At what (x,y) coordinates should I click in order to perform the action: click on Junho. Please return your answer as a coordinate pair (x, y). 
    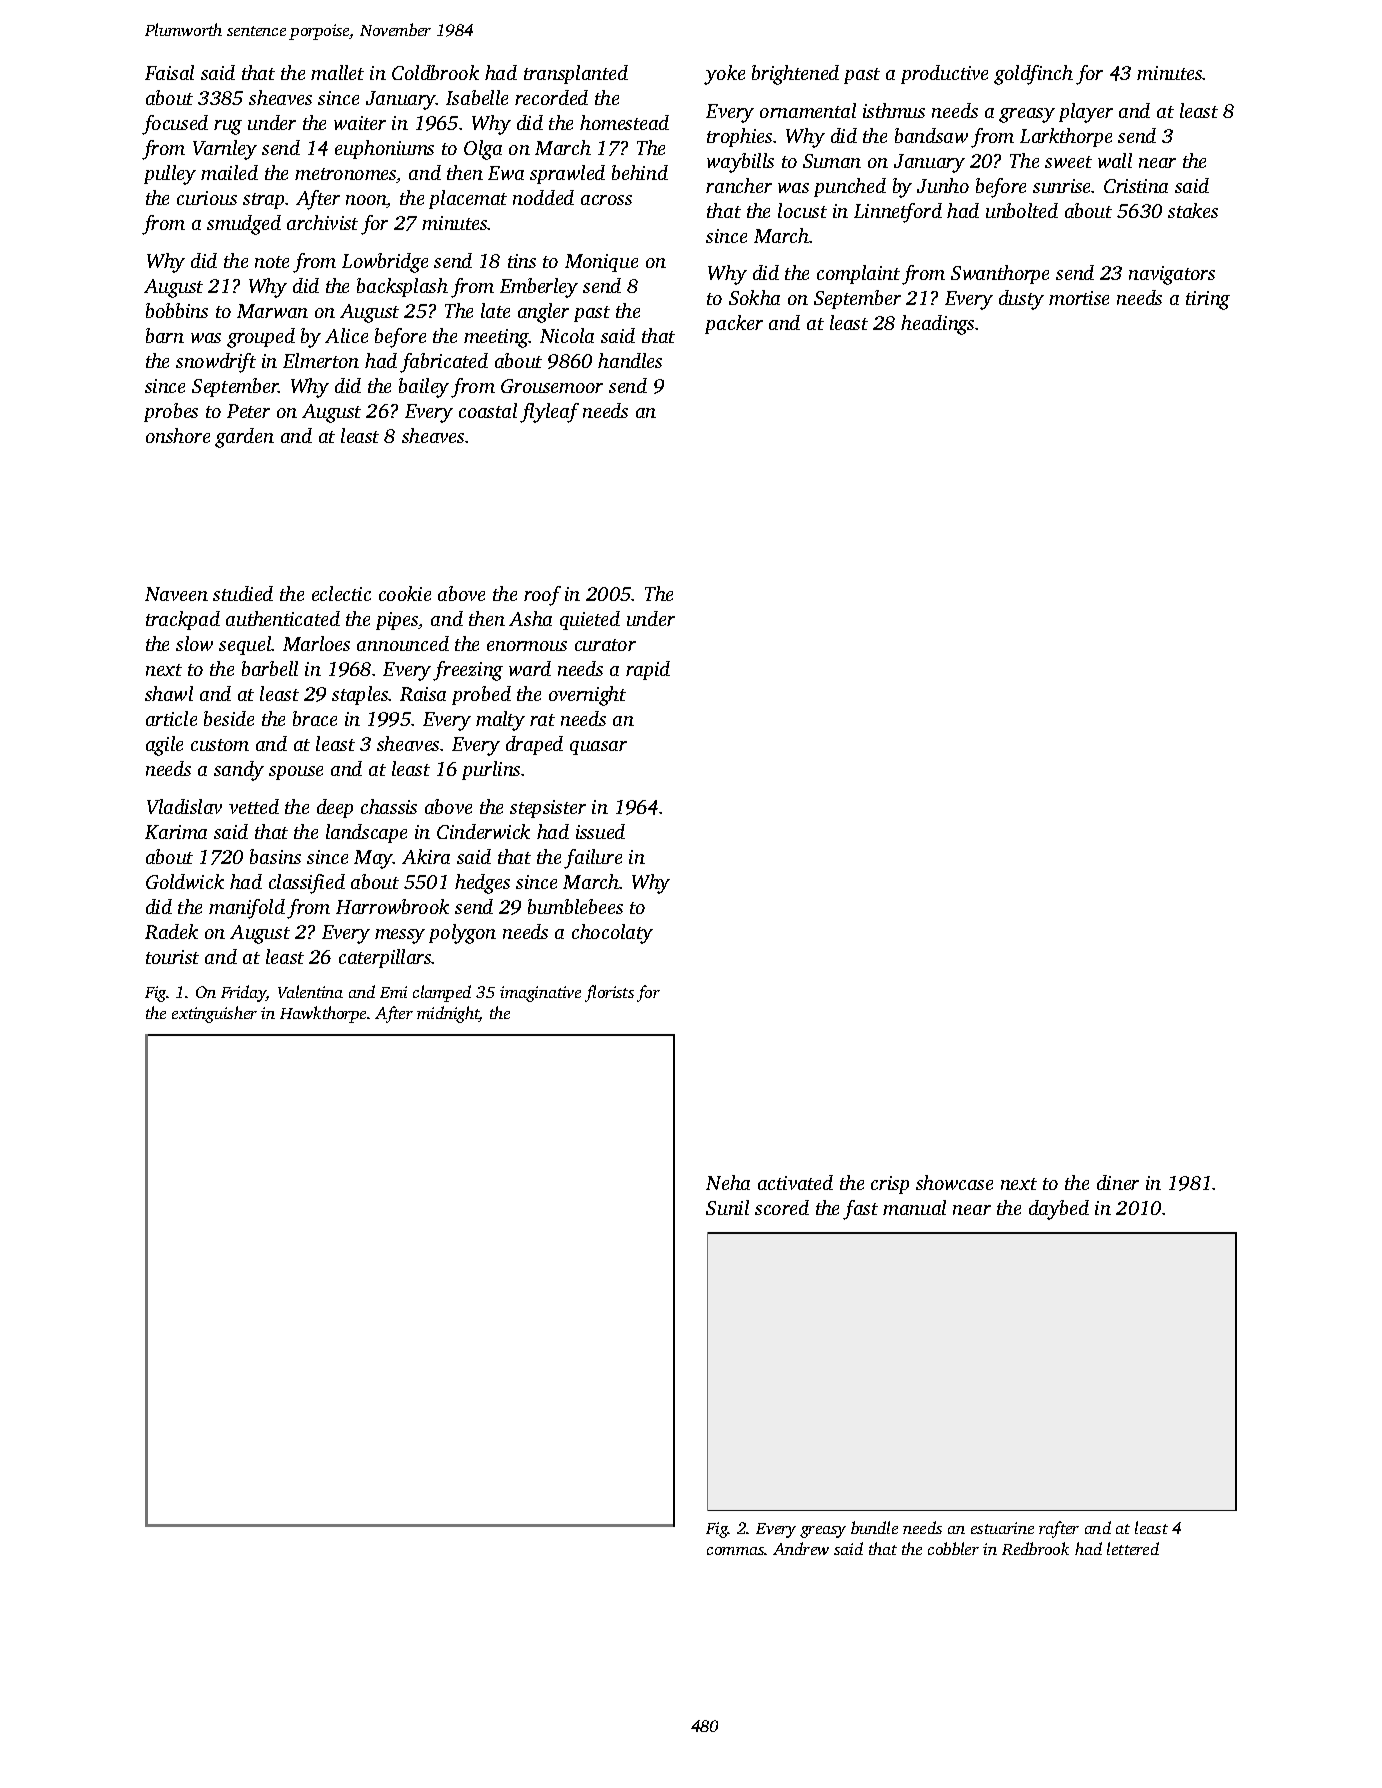
    Looking at the image, I should click on (943, 185).
